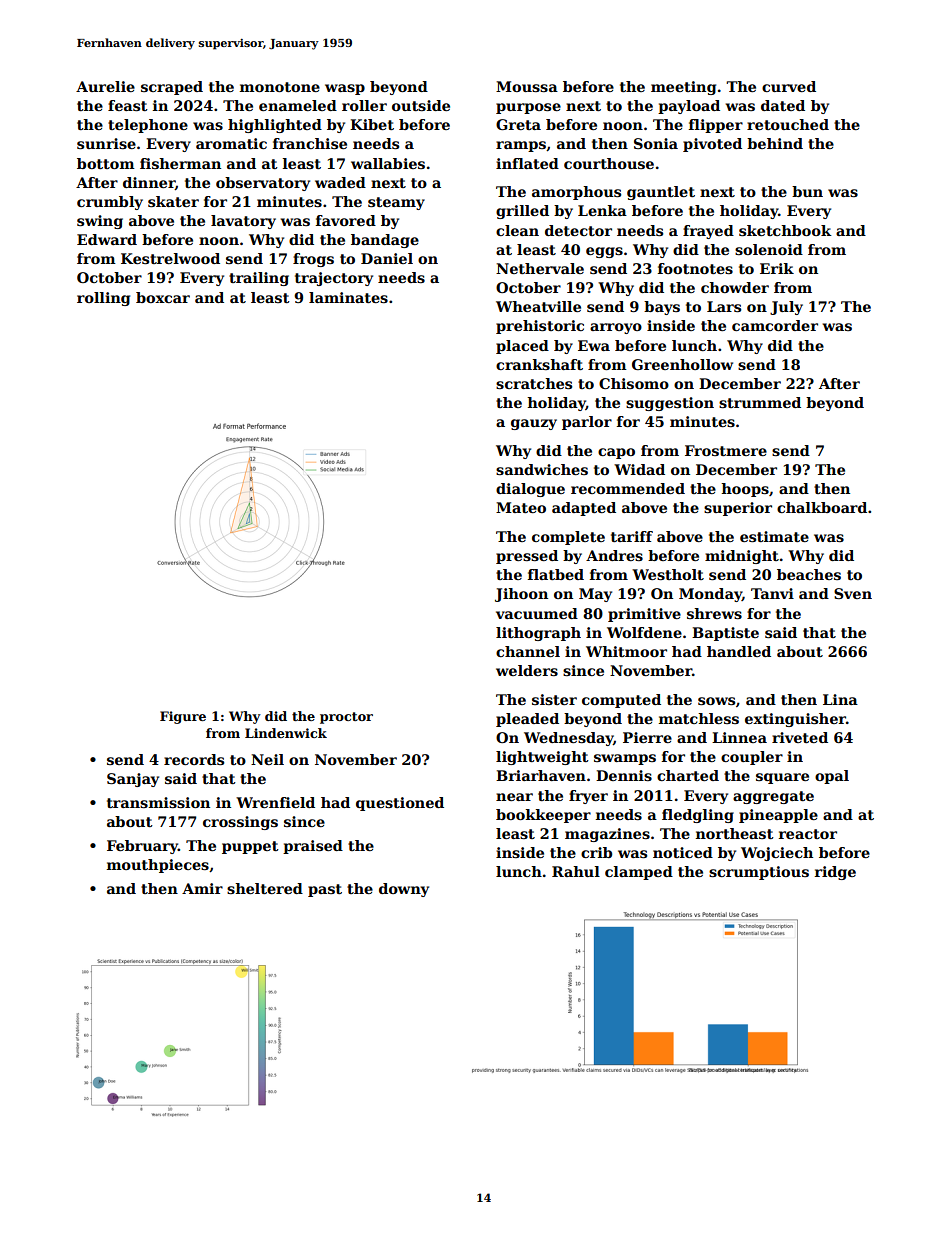 This document has height=1233, width=952. What do you see at coordinates (106, 163) in the document?
I see `bottom` at bounding box center [106, 163].
